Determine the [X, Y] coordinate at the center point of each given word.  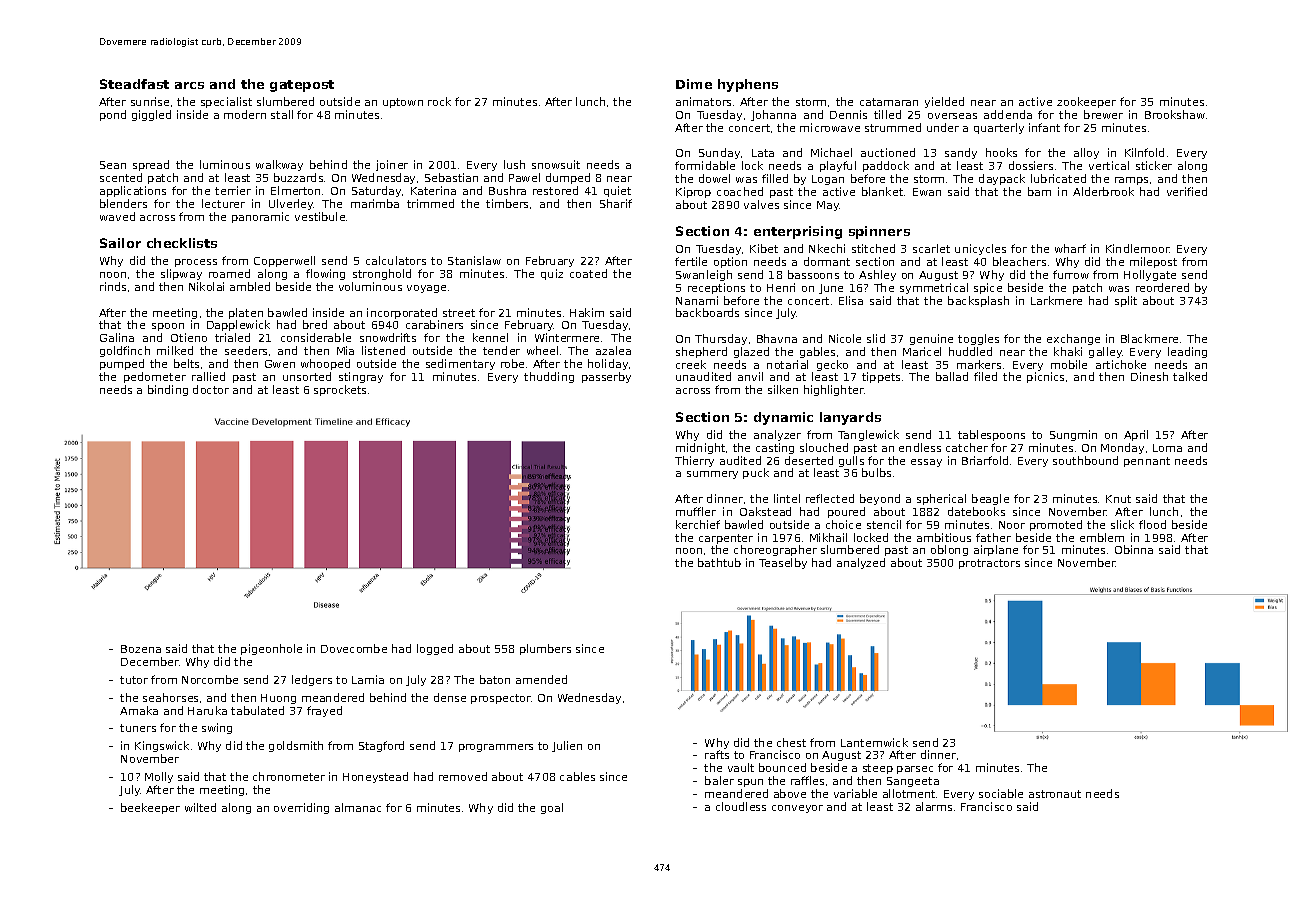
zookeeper [1086, 102]
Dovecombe [354, 648]
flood [1152, 524]
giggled [151, 115]
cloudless [741, 806]
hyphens [748, 85]
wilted [200, 807]
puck [756, 473]
